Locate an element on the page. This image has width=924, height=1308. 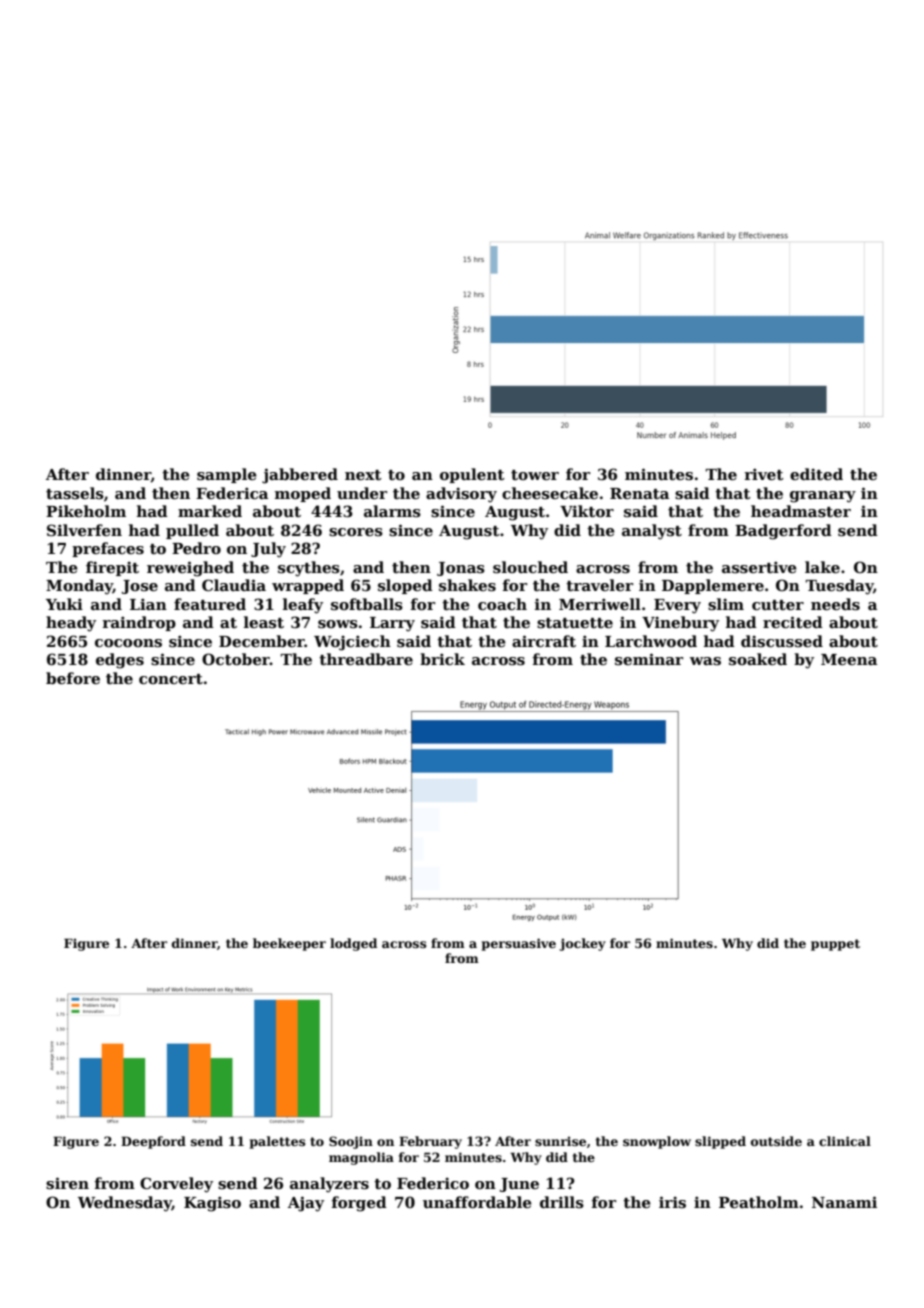
beekeeper is located at coordinates (289, 944).
